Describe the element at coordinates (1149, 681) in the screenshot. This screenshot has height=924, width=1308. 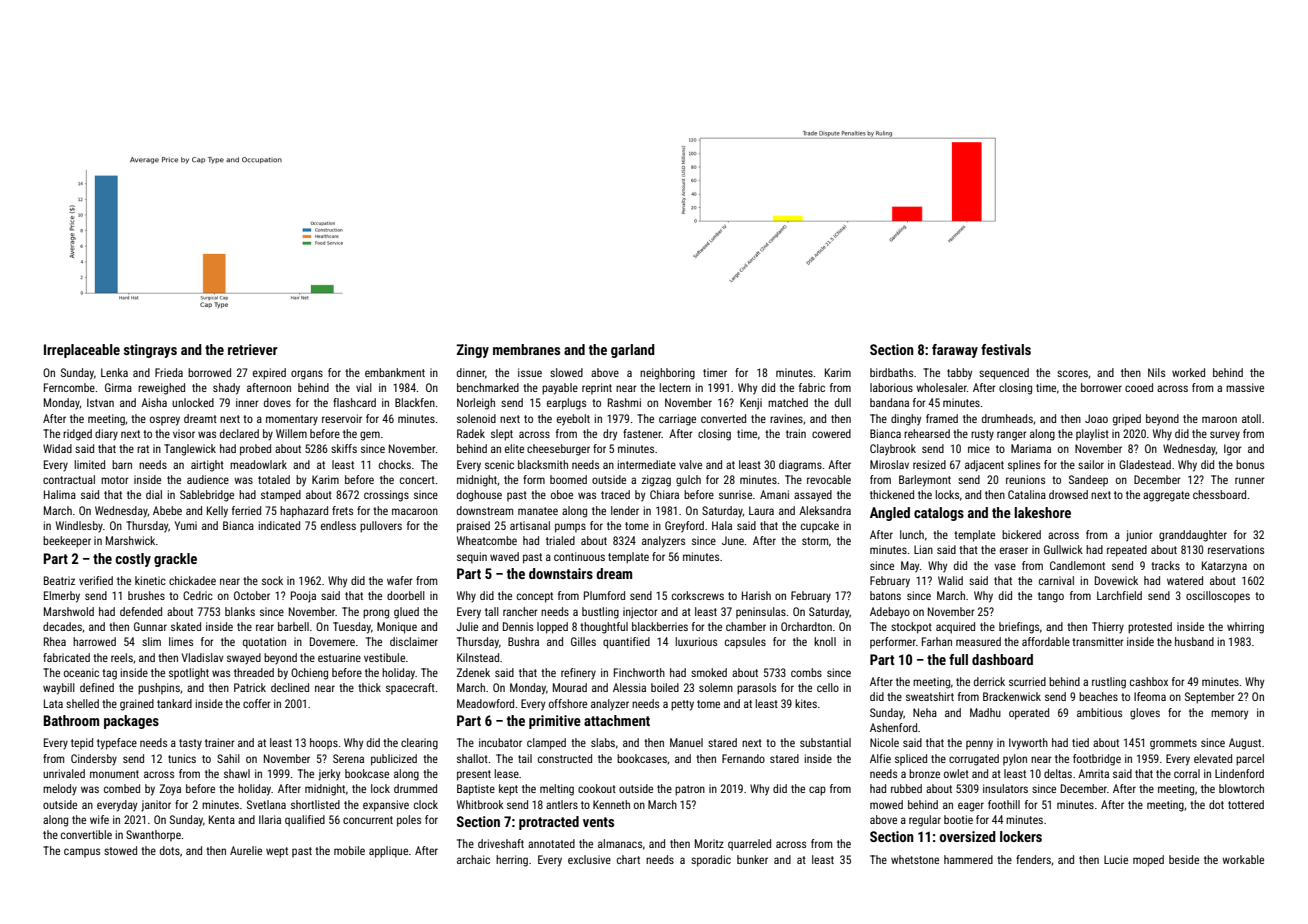
I see `cashbox` at that location.
